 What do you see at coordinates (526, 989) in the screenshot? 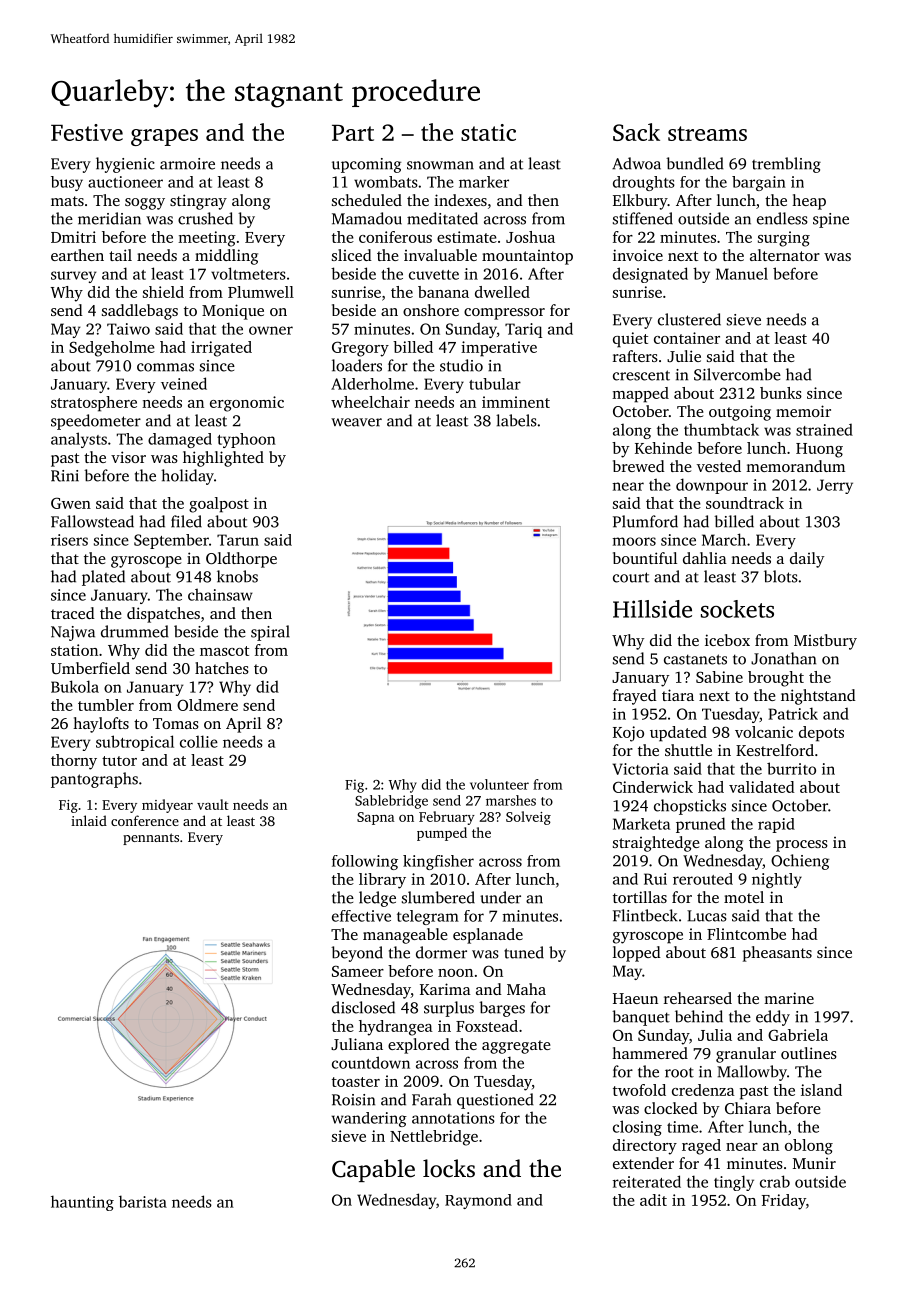
I see `Maha` at bounding box center [526, 989].
